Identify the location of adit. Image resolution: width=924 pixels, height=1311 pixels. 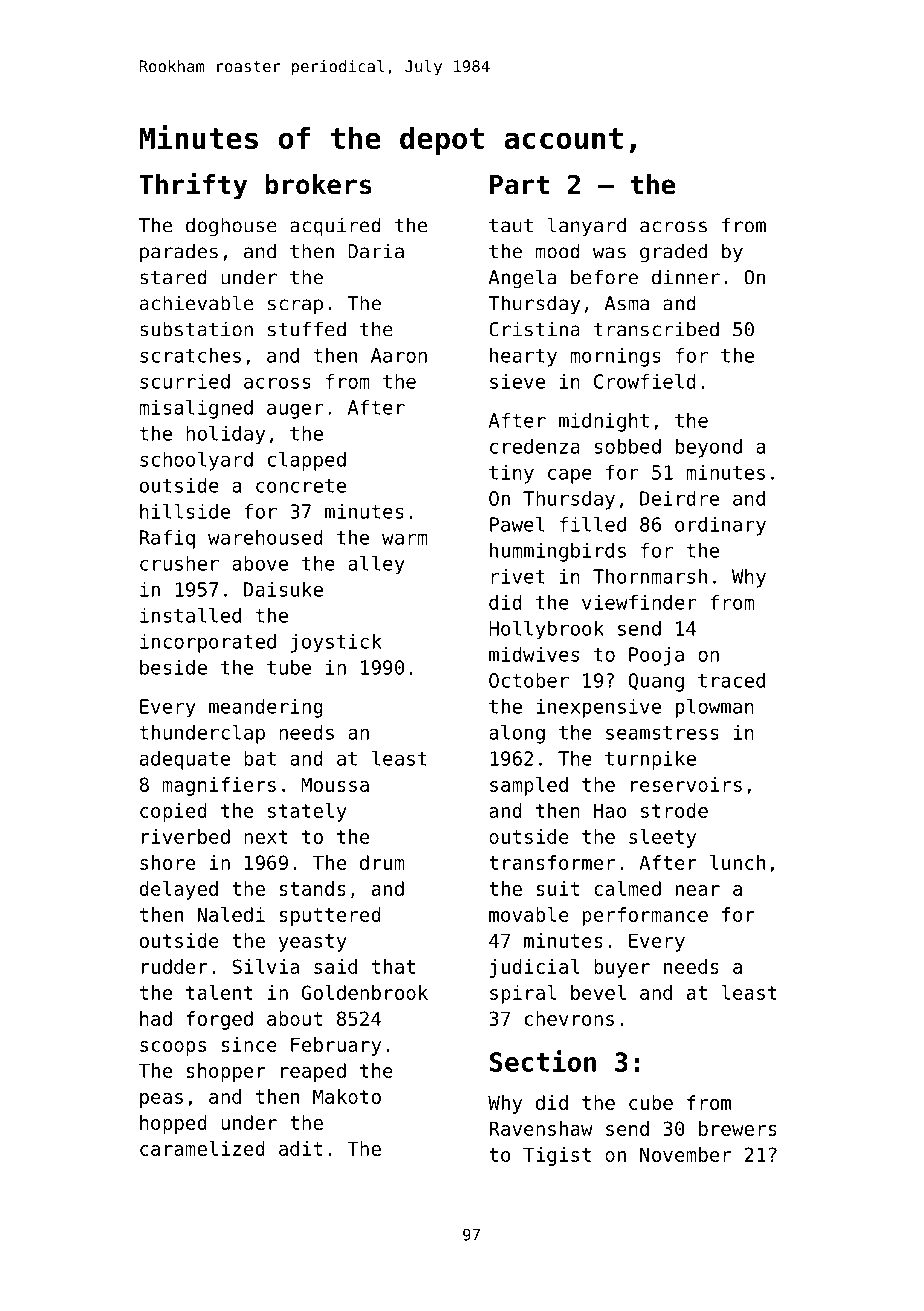
(300, 1148).
